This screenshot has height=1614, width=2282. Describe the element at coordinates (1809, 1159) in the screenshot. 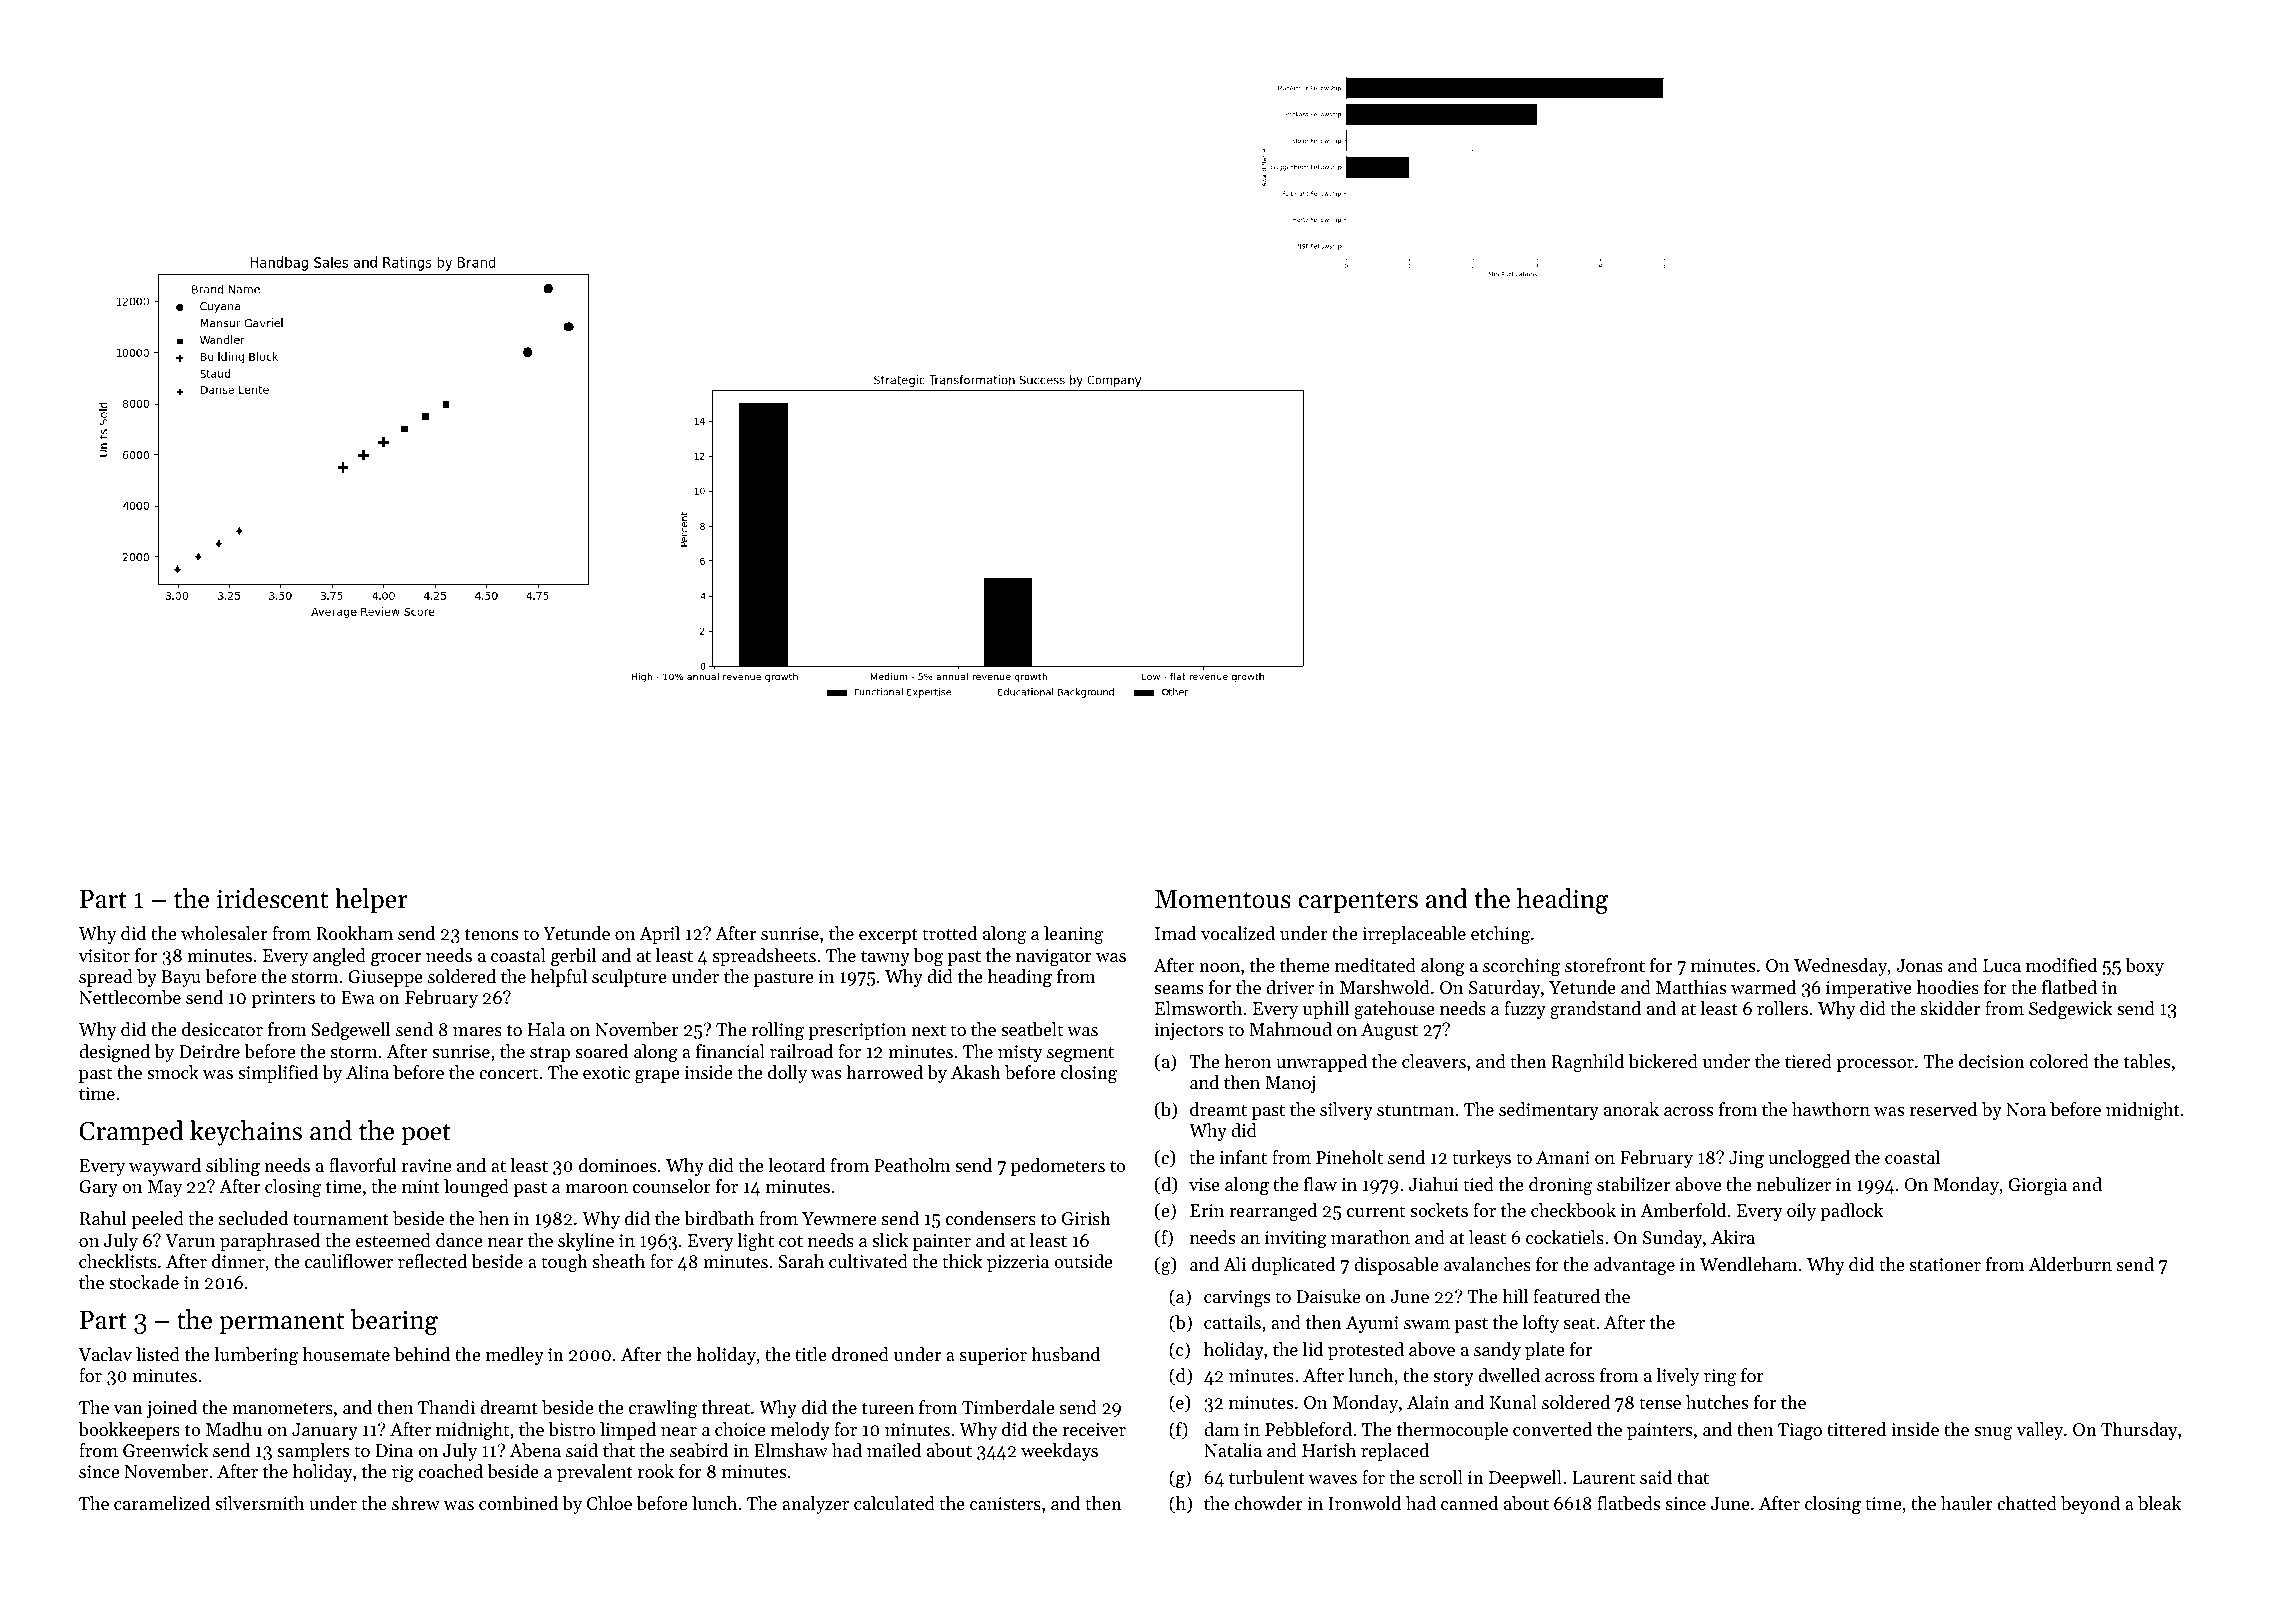

I see `unclogged` at that location.
